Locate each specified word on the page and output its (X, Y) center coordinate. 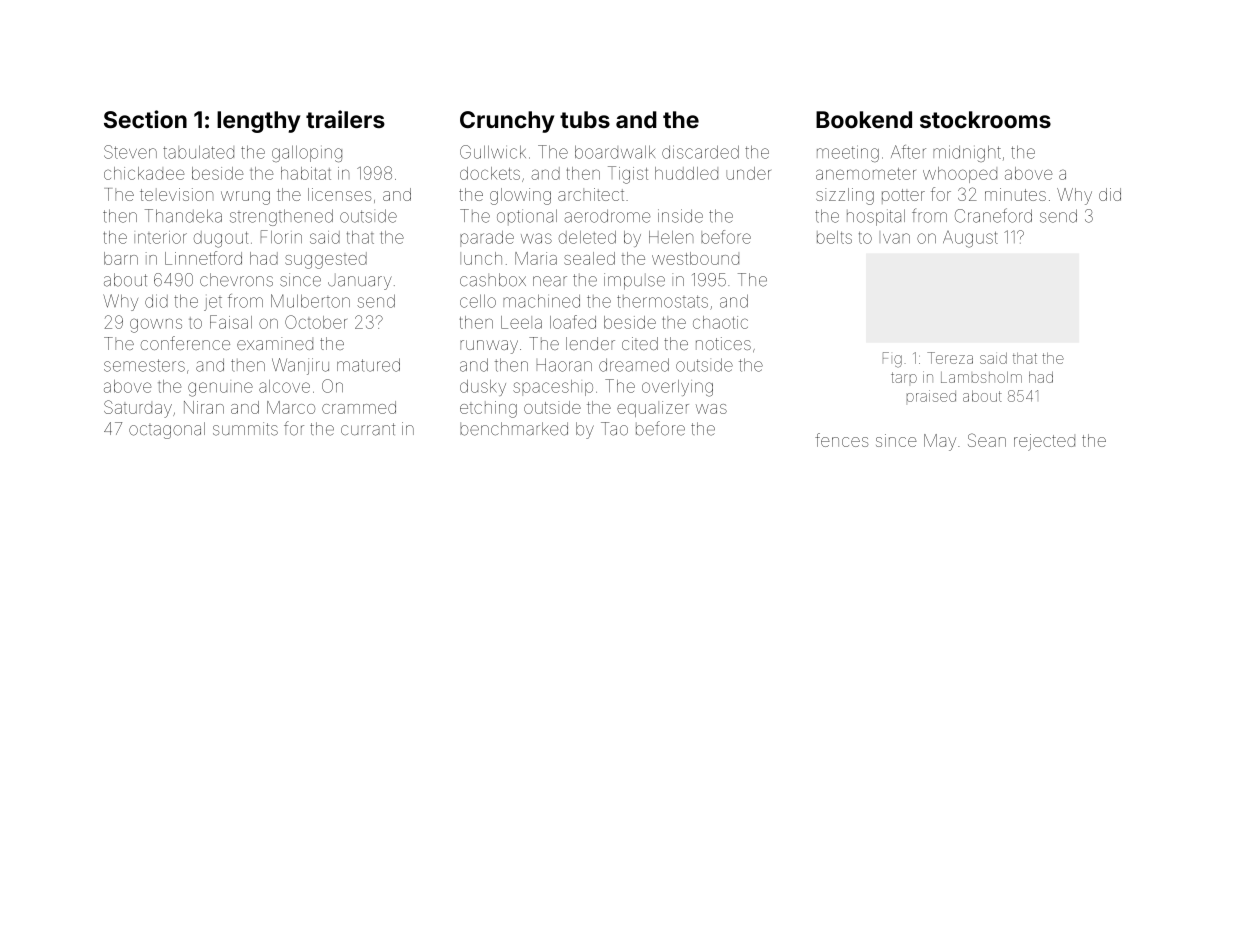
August (970, 239)
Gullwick (493, 152)
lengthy (258, 122)
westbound (695, 258)
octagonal (167, 430)
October (316, 322)
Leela (521, 322)
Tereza (950, 358)
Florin (281, 237)
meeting (848, 153)
